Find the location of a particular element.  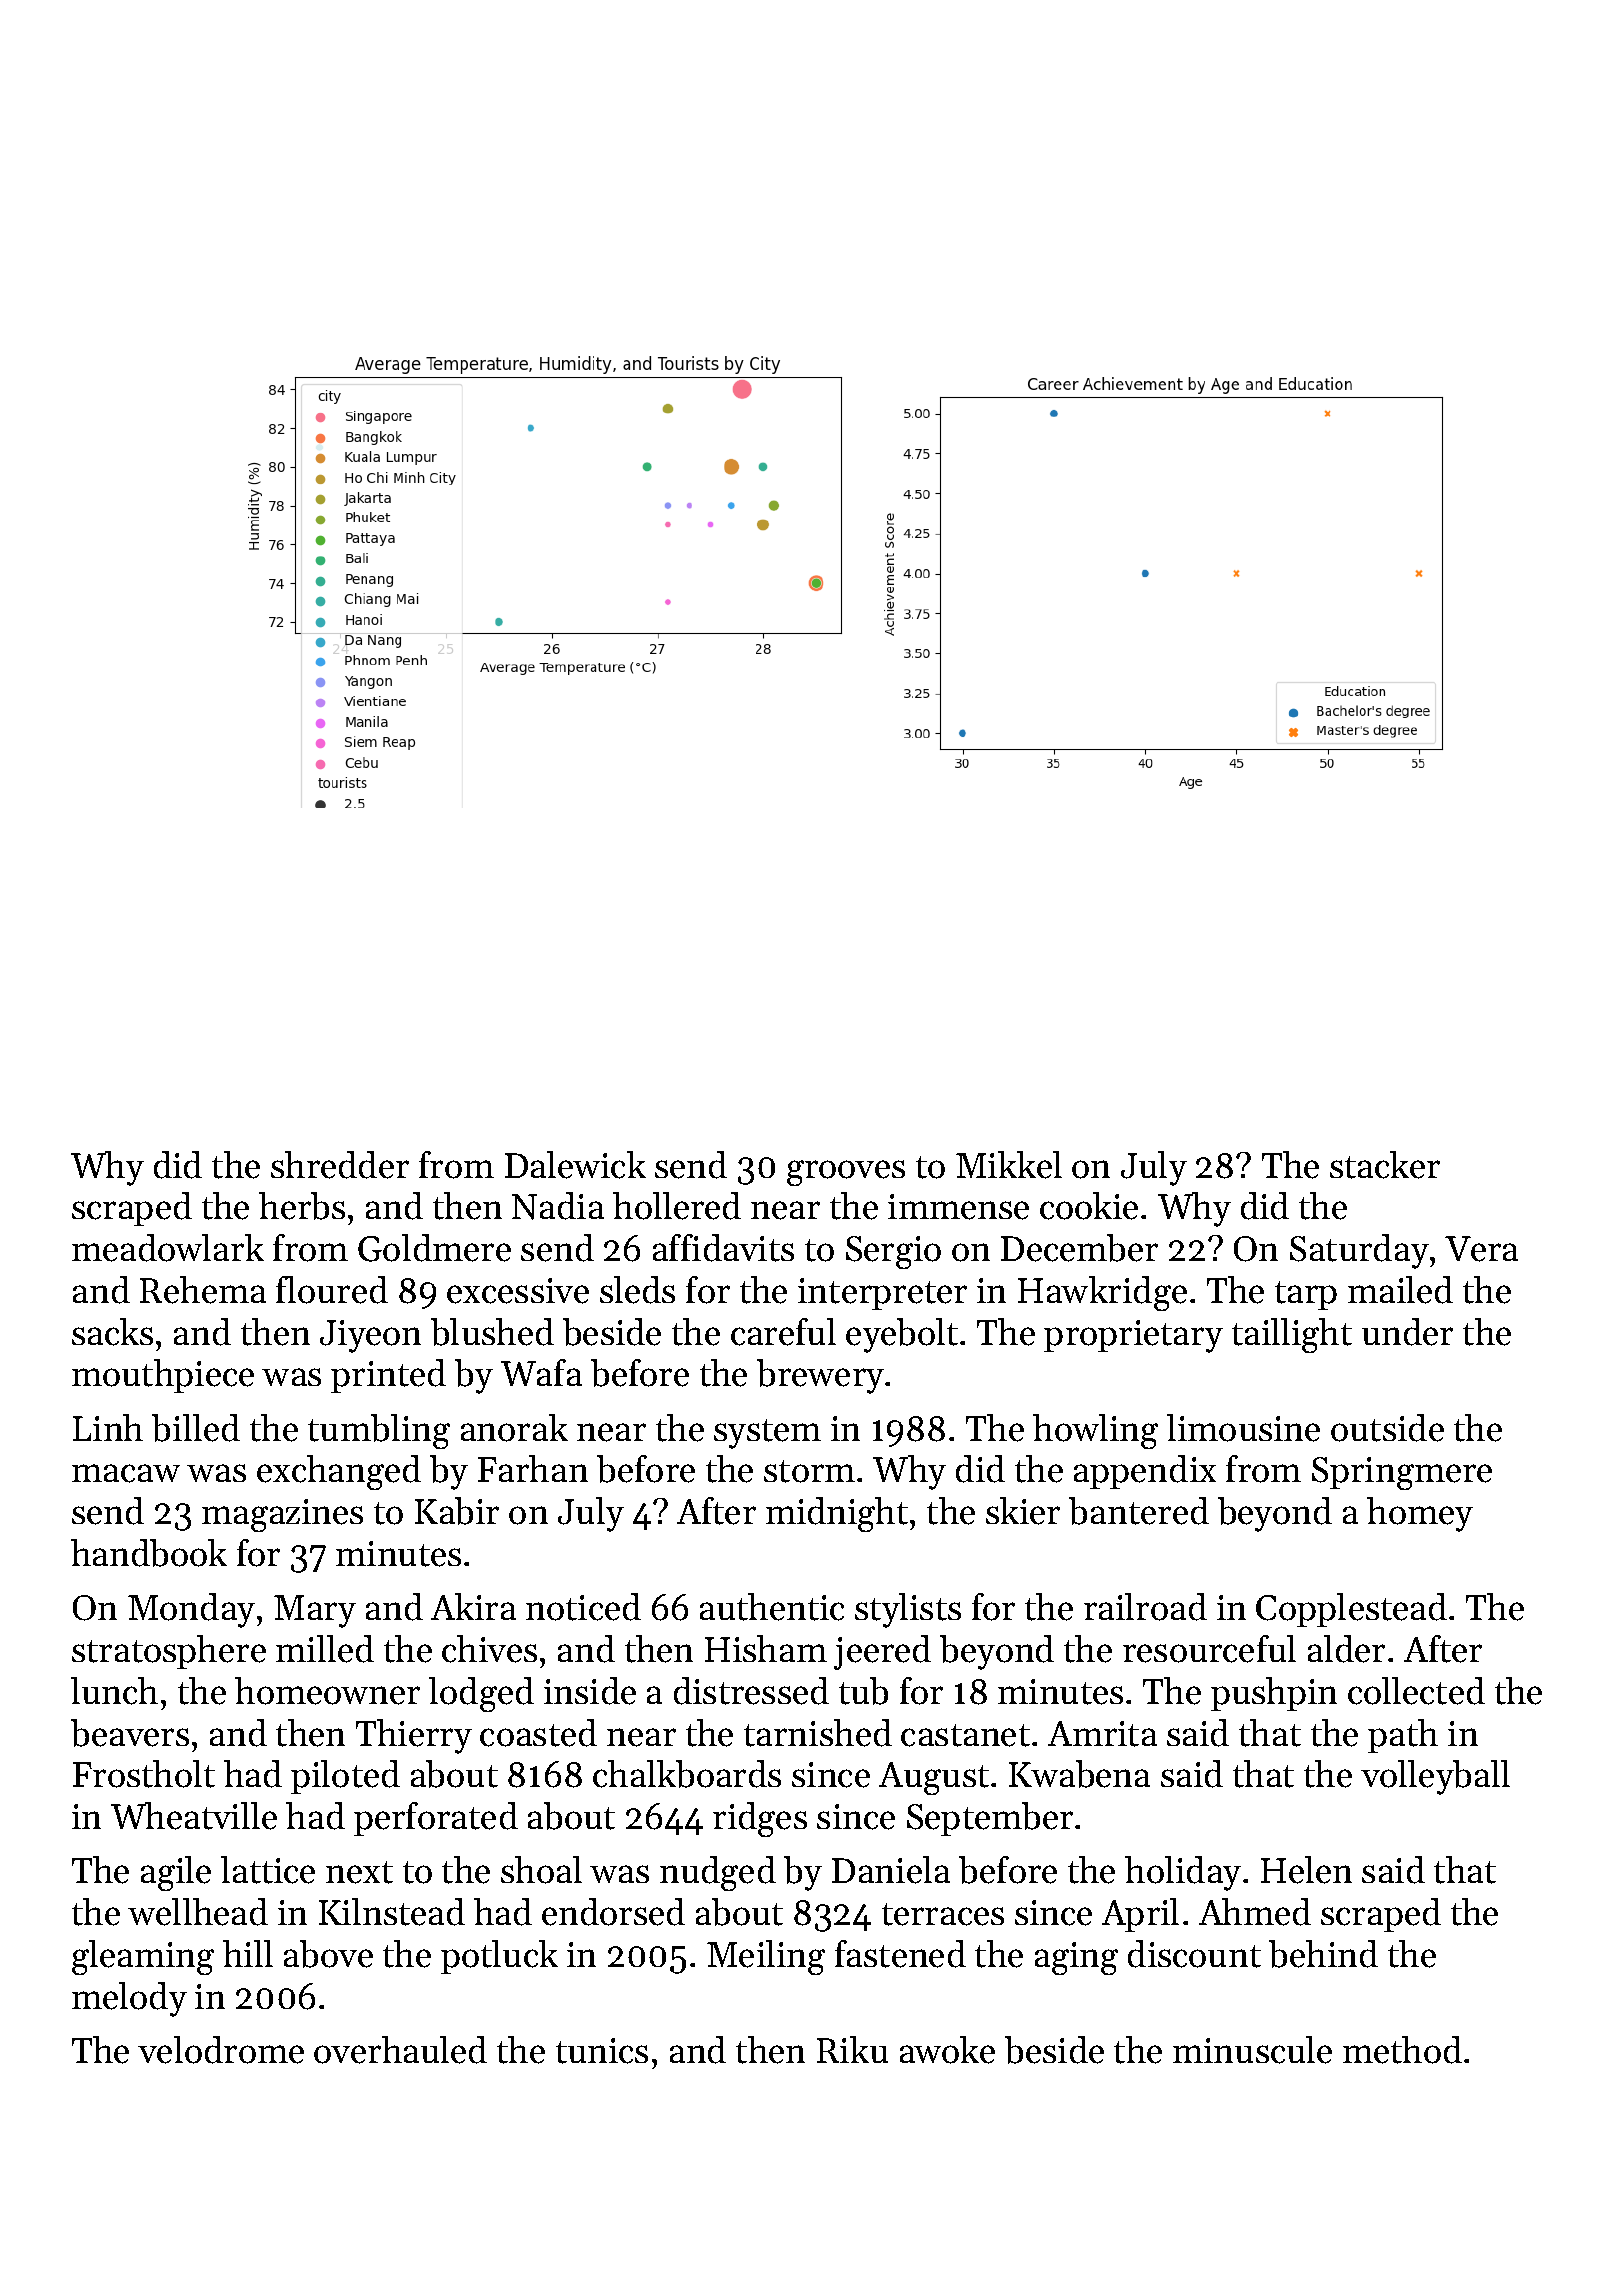

piloted is located at coordinates (345, 1777).
